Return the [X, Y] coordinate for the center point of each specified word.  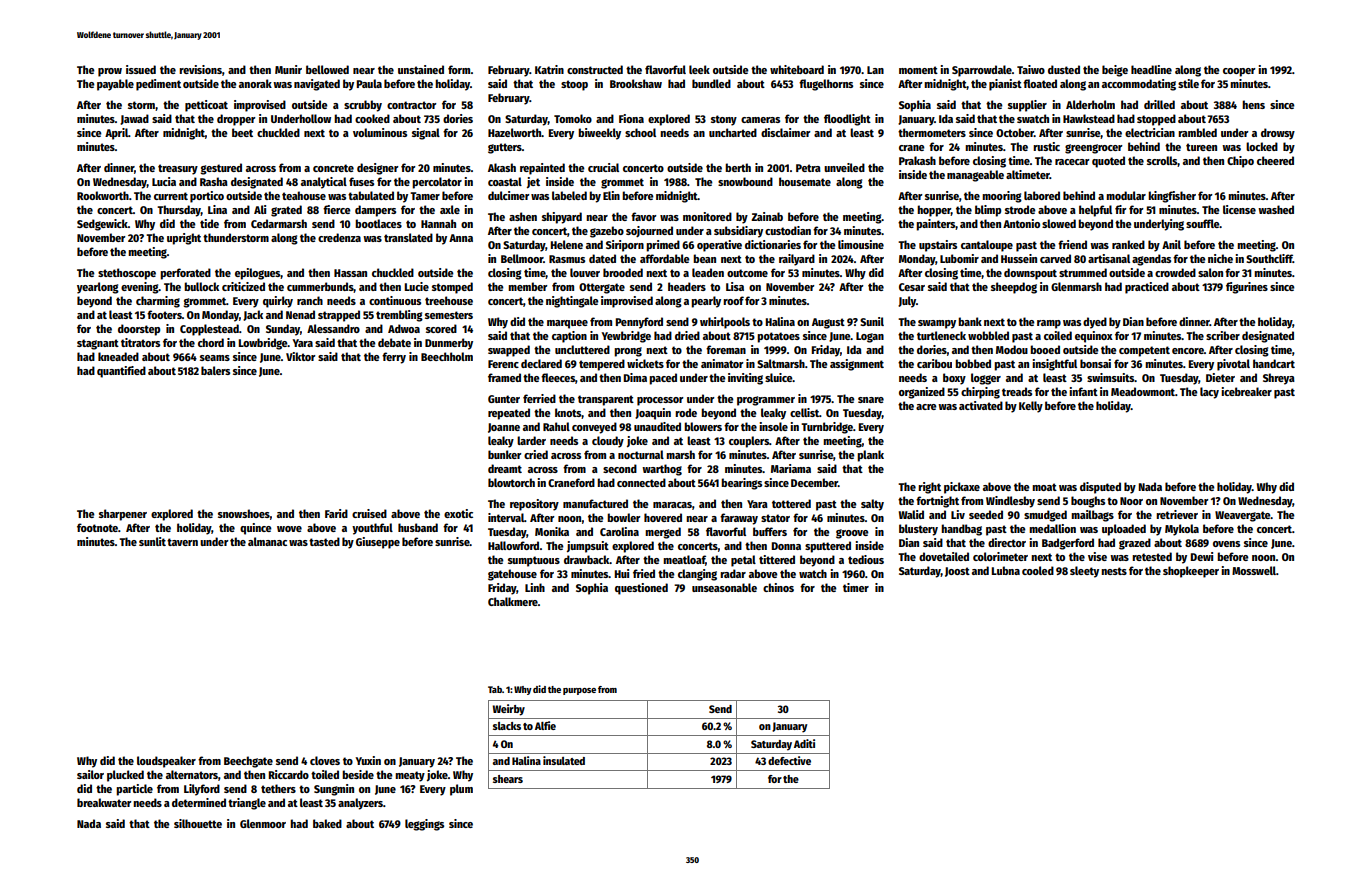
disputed [1100, 488]
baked [327, 823]
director [1007, 542]
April [116, 134]
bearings [741, 484]
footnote [97, 527]
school [640, 132]
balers [215, 370]
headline [1151, 69]
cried [536, 454]
